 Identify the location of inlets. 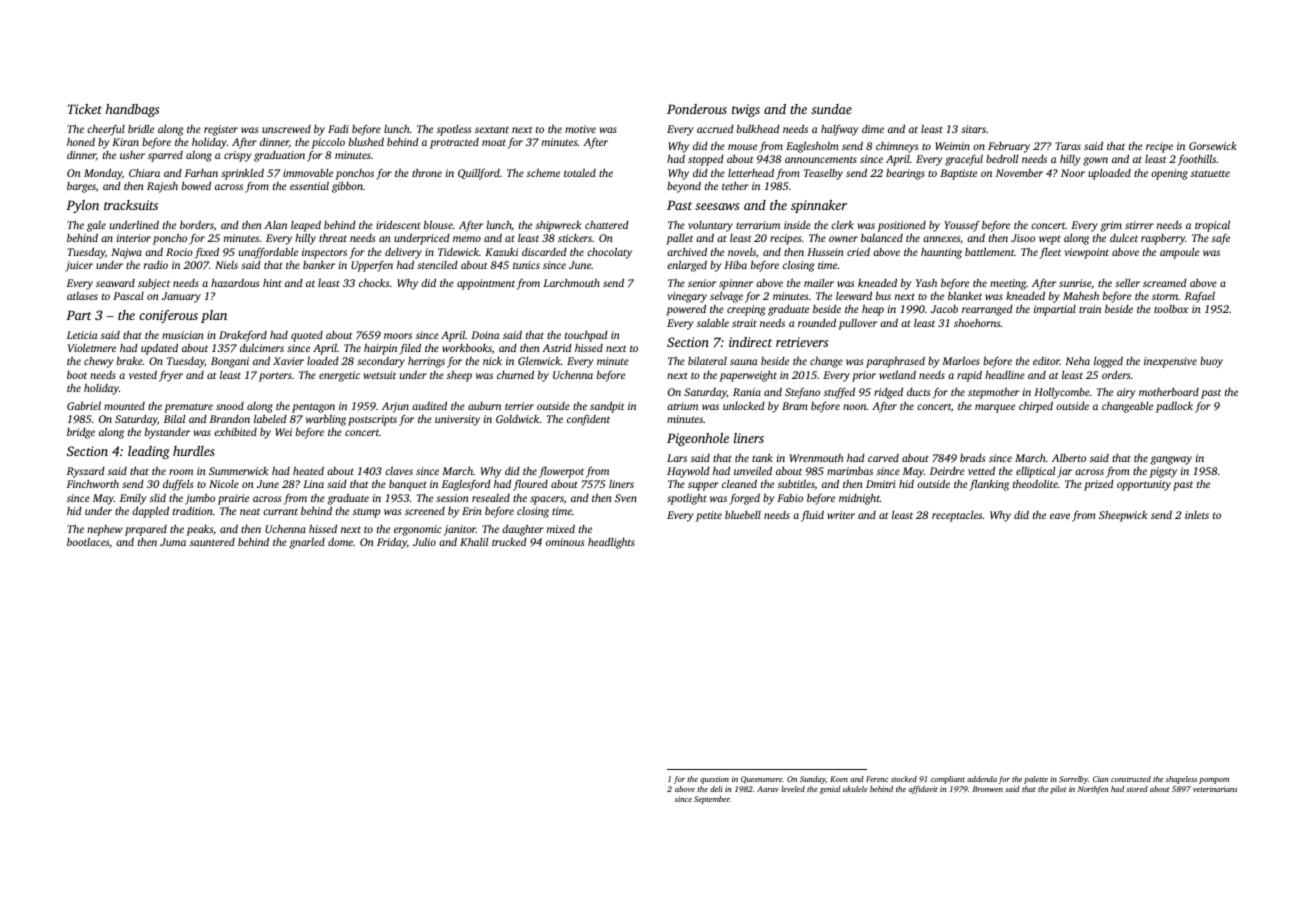
(1197, 515).
